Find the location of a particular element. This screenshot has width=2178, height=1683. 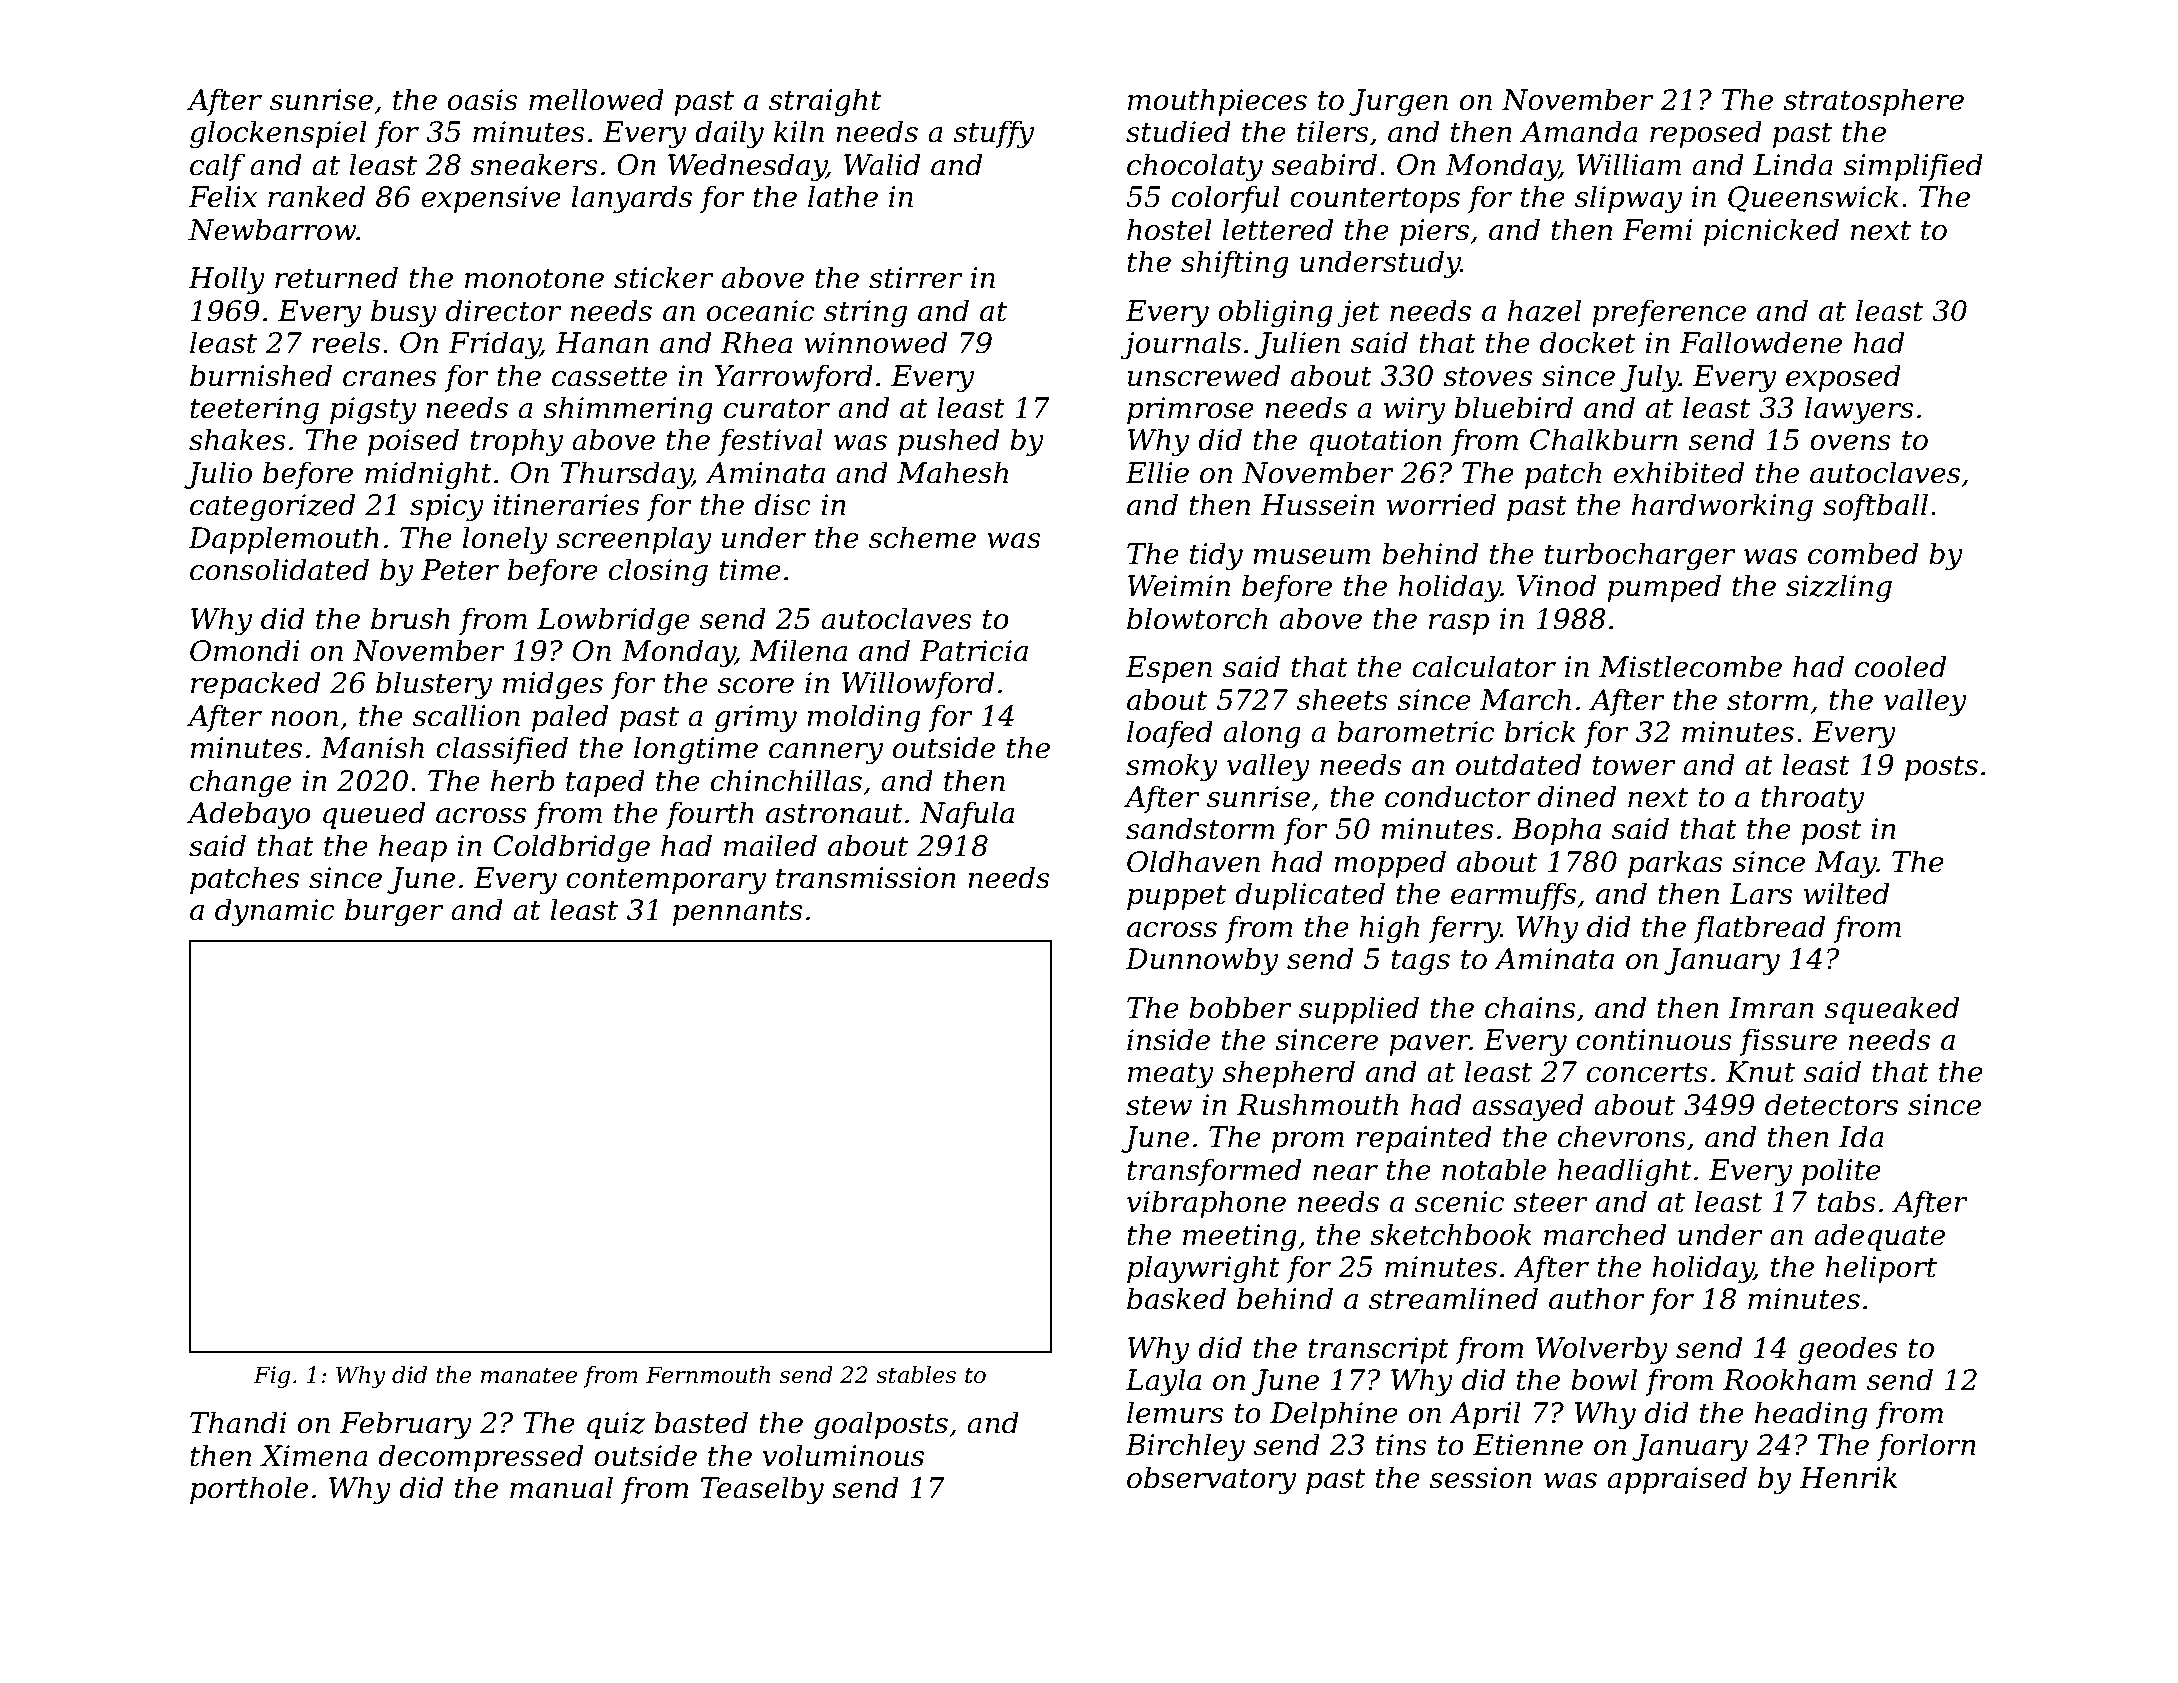

busy is located at coordinates (404, 313).
